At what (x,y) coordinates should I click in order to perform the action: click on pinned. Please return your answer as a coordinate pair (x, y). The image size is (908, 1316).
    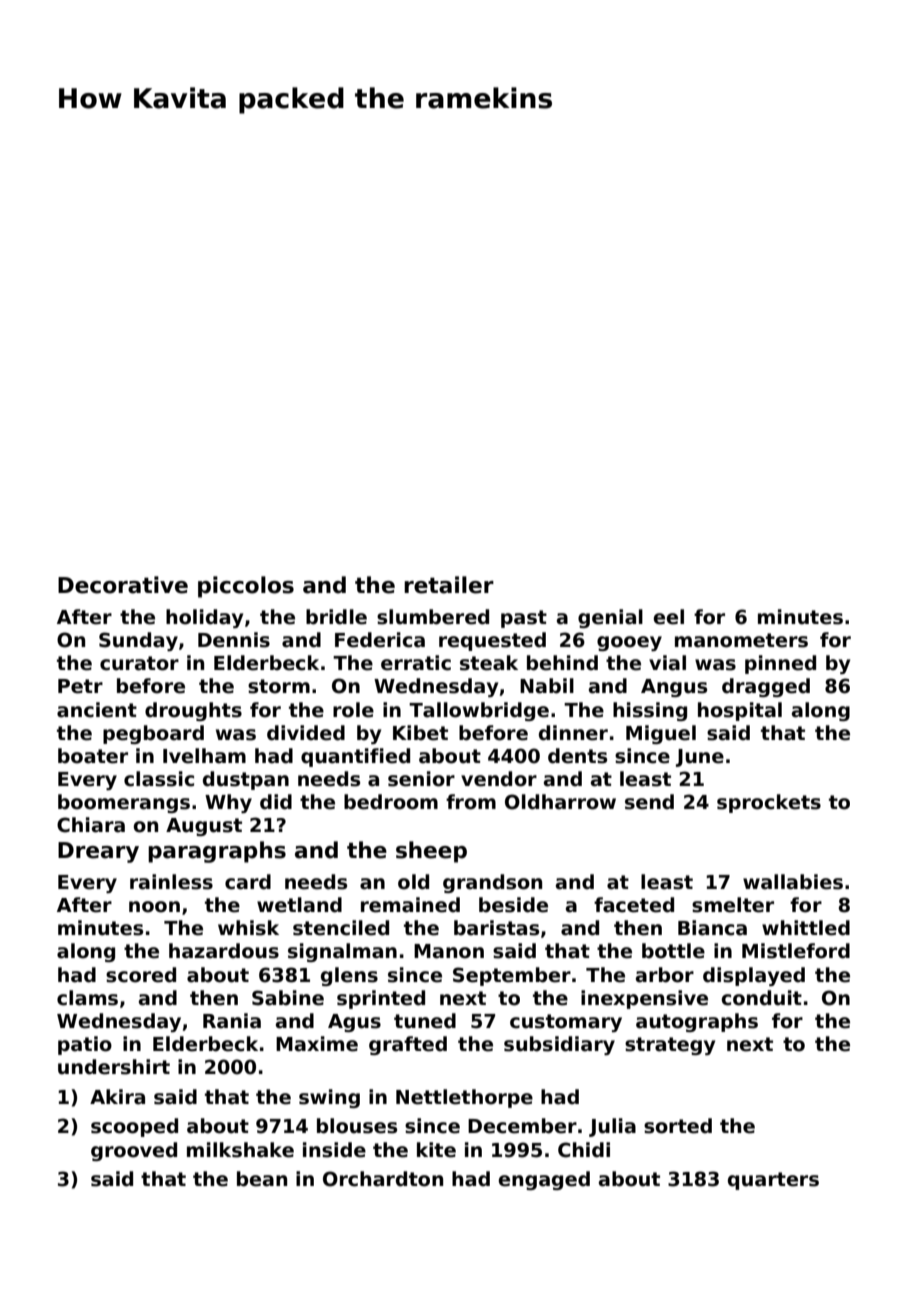
    Looking at the image, I should click on (780, 664).
